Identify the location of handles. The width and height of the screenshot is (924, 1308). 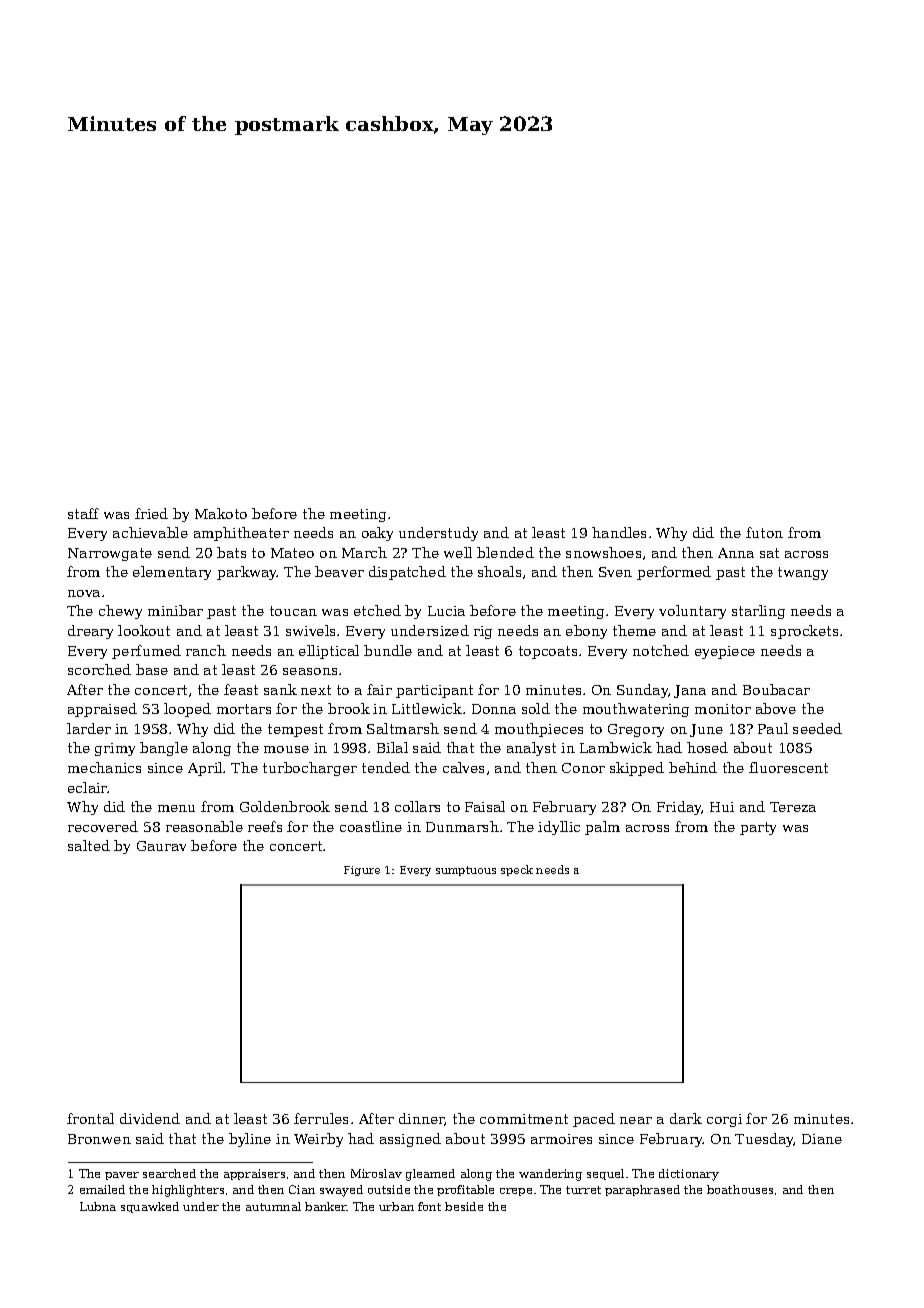
(619, 532).
